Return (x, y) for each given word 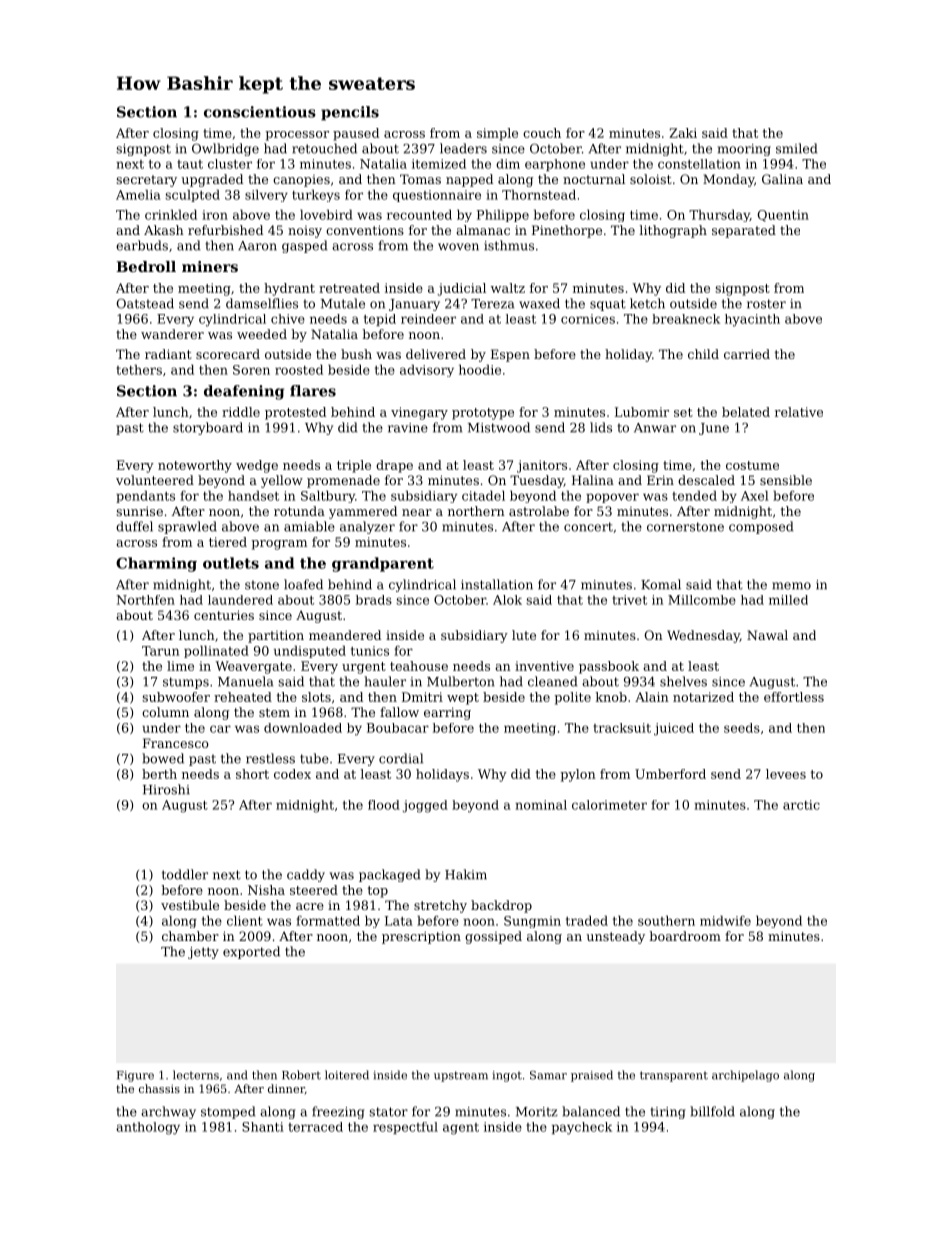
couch (542, 133)
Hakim (466, 874)
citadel (483, 495)
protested (295, 413)
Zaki (683, 133)
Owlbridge (225, 149)
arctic (801, 805)
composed (761, 527)
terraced (315, 1127)
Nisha (266, 890)
